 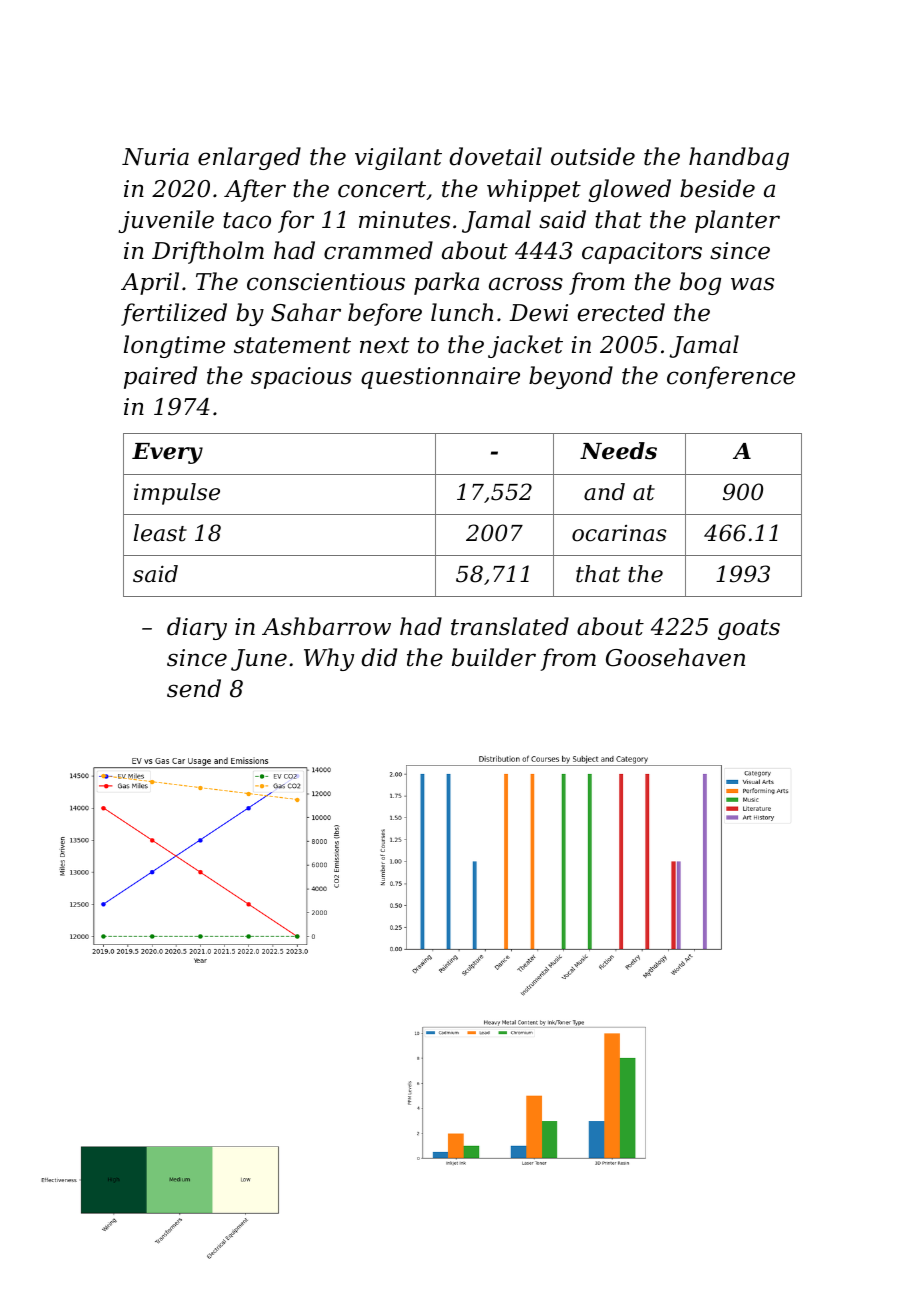 I want to click on Needs, so click(x=618, y=451).
